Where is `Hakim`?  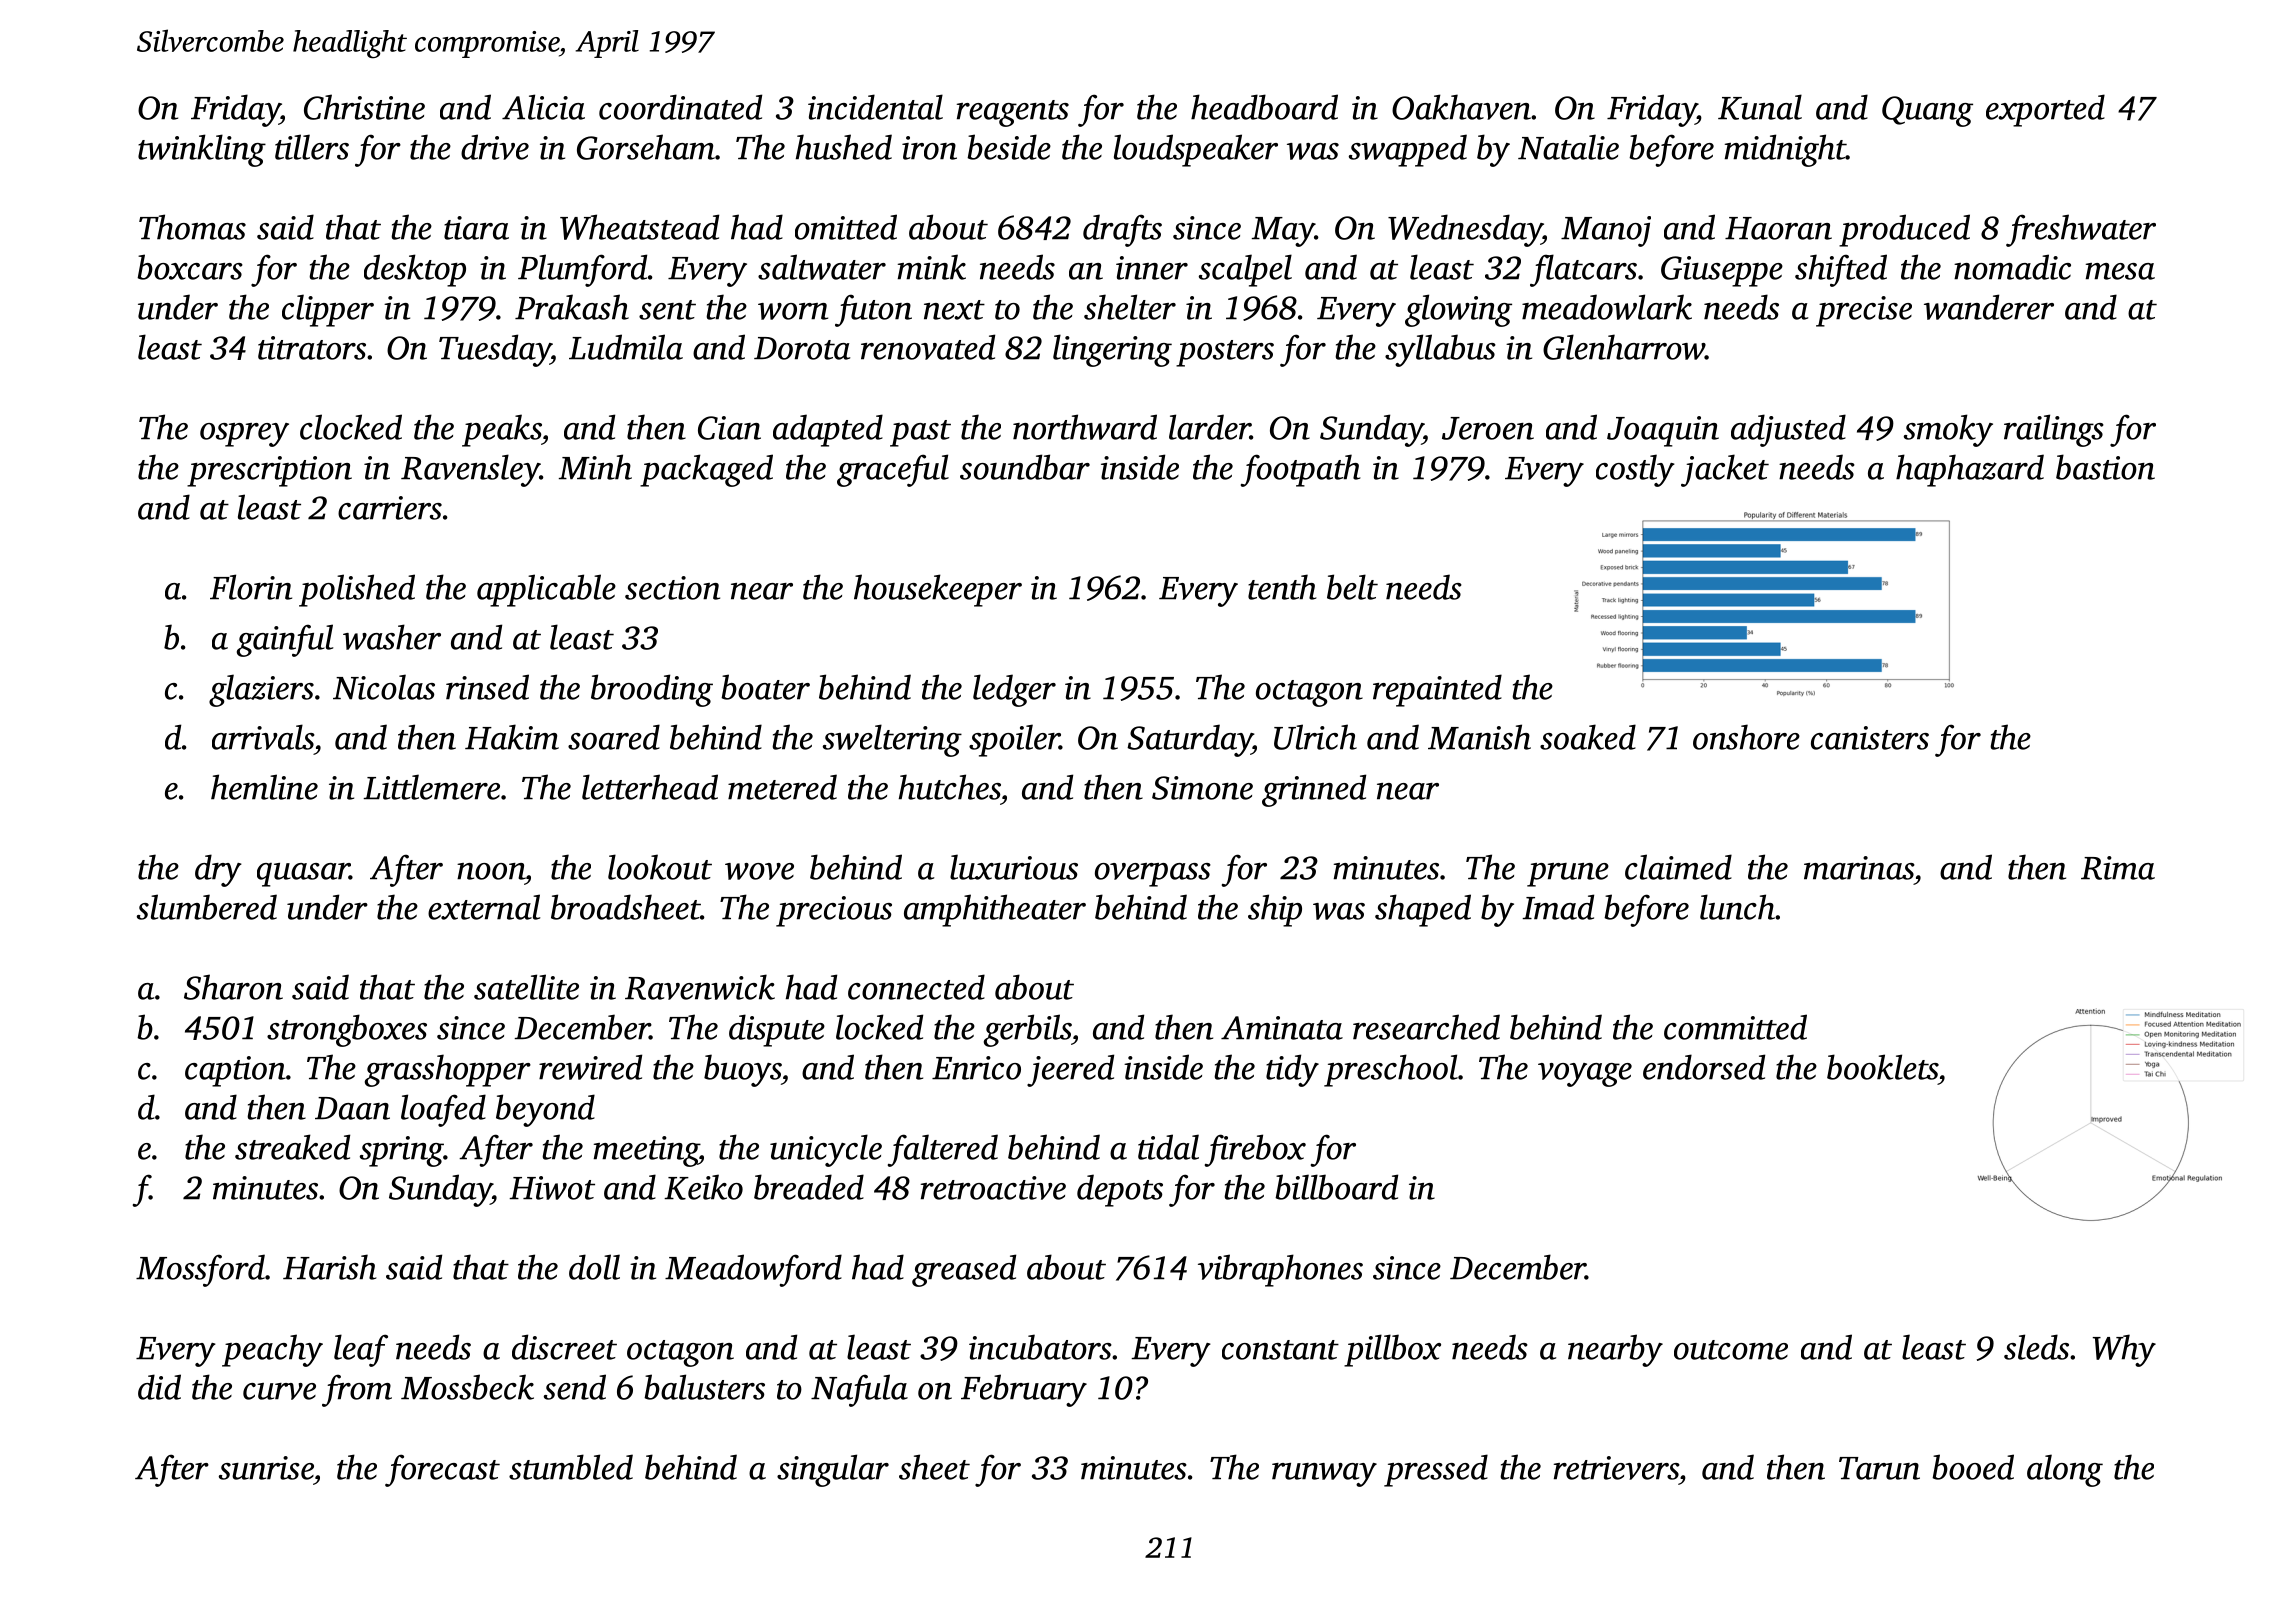
Hakim is located at coordinates (512, 737).
